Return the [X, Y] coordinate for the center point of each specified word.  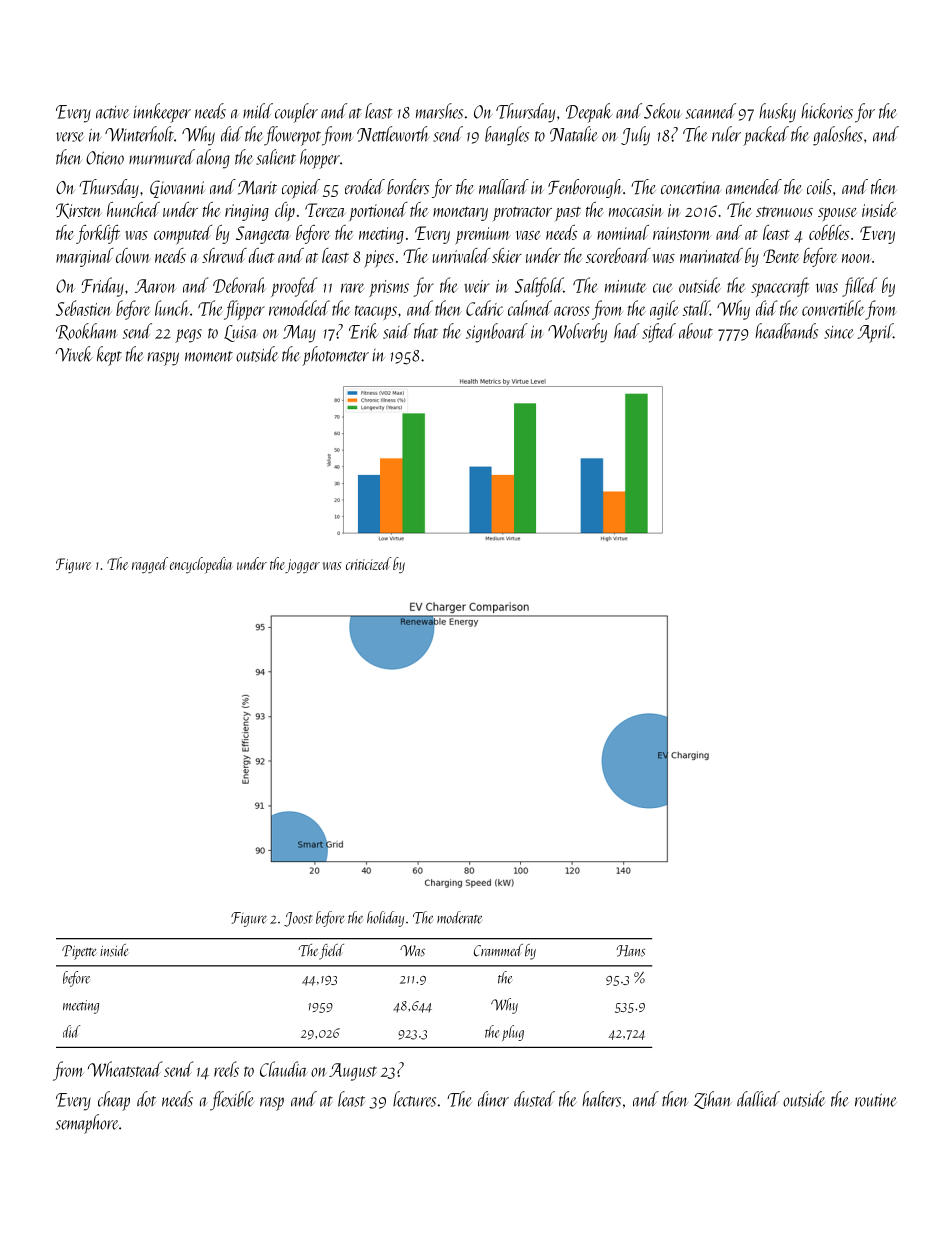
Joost [298, 919]
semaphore [87, 1124]
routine [876, 1100]
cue [663, 288]
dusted [534, 1099]
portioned [378, 211]
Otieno [105, 158]
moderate [459, 917]
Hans [630, 951]
